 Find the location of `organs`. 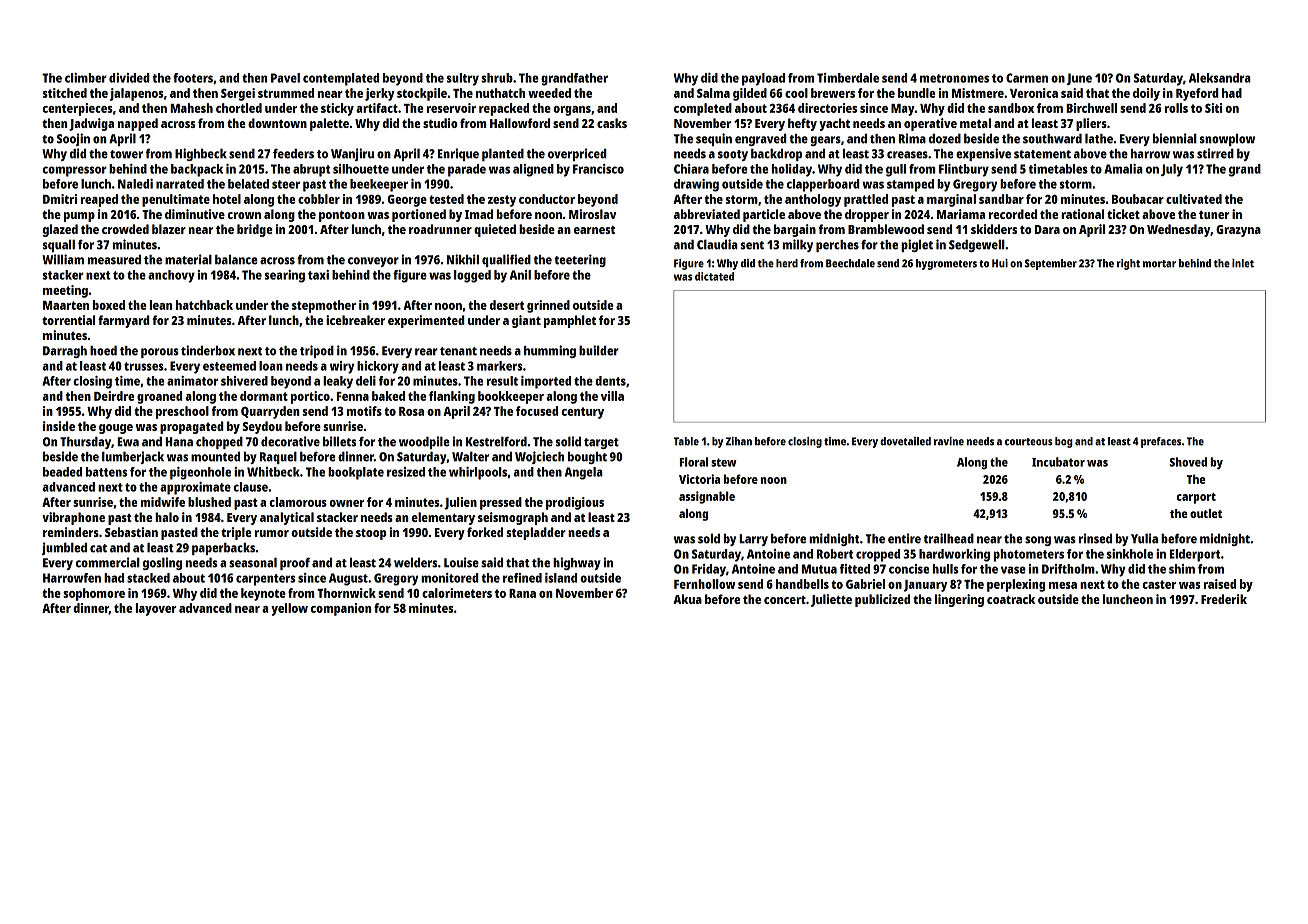

organs is located at coordinates (572, 111).
